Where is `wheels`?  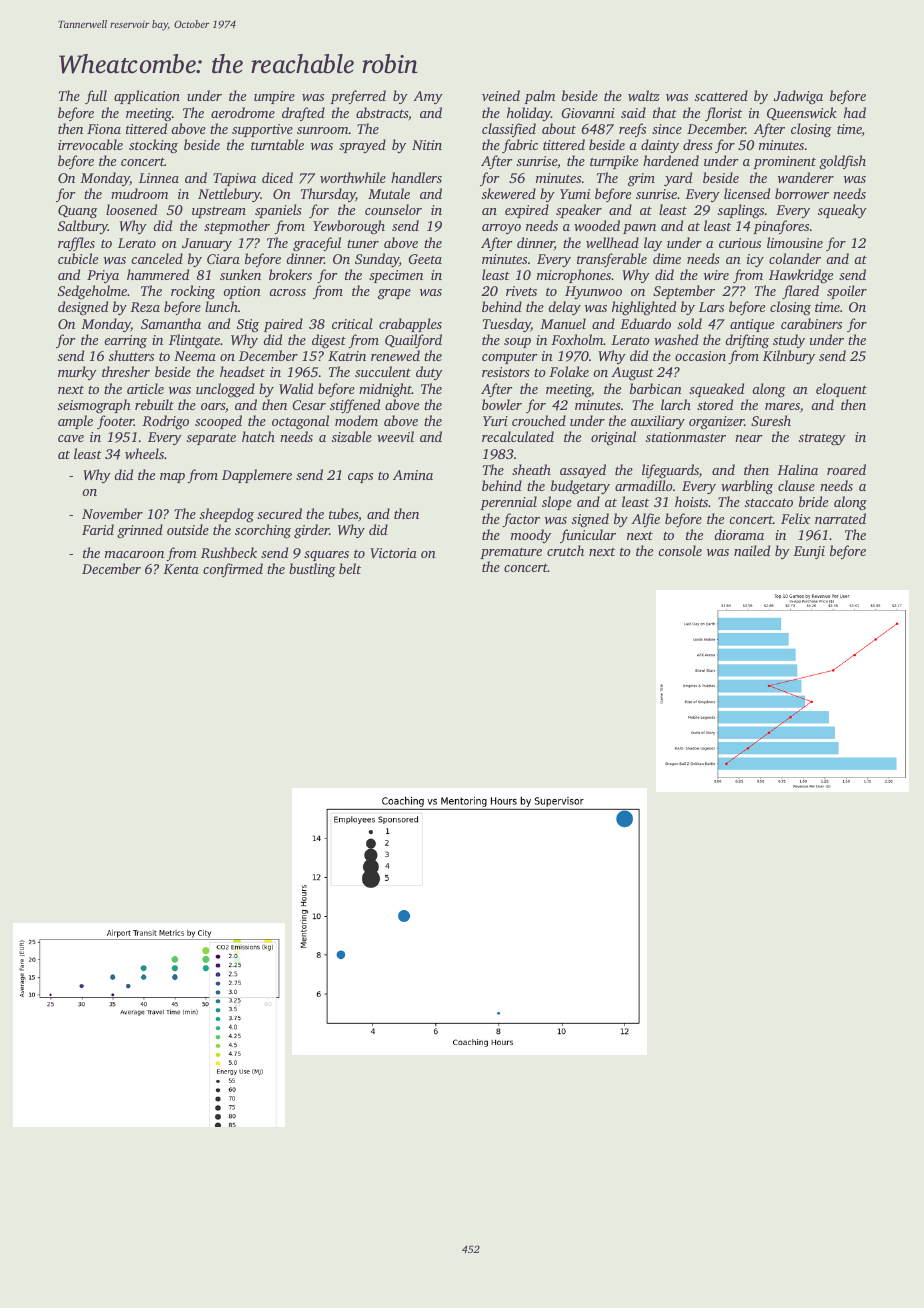
wheels is located at coordinates (144, 453).
